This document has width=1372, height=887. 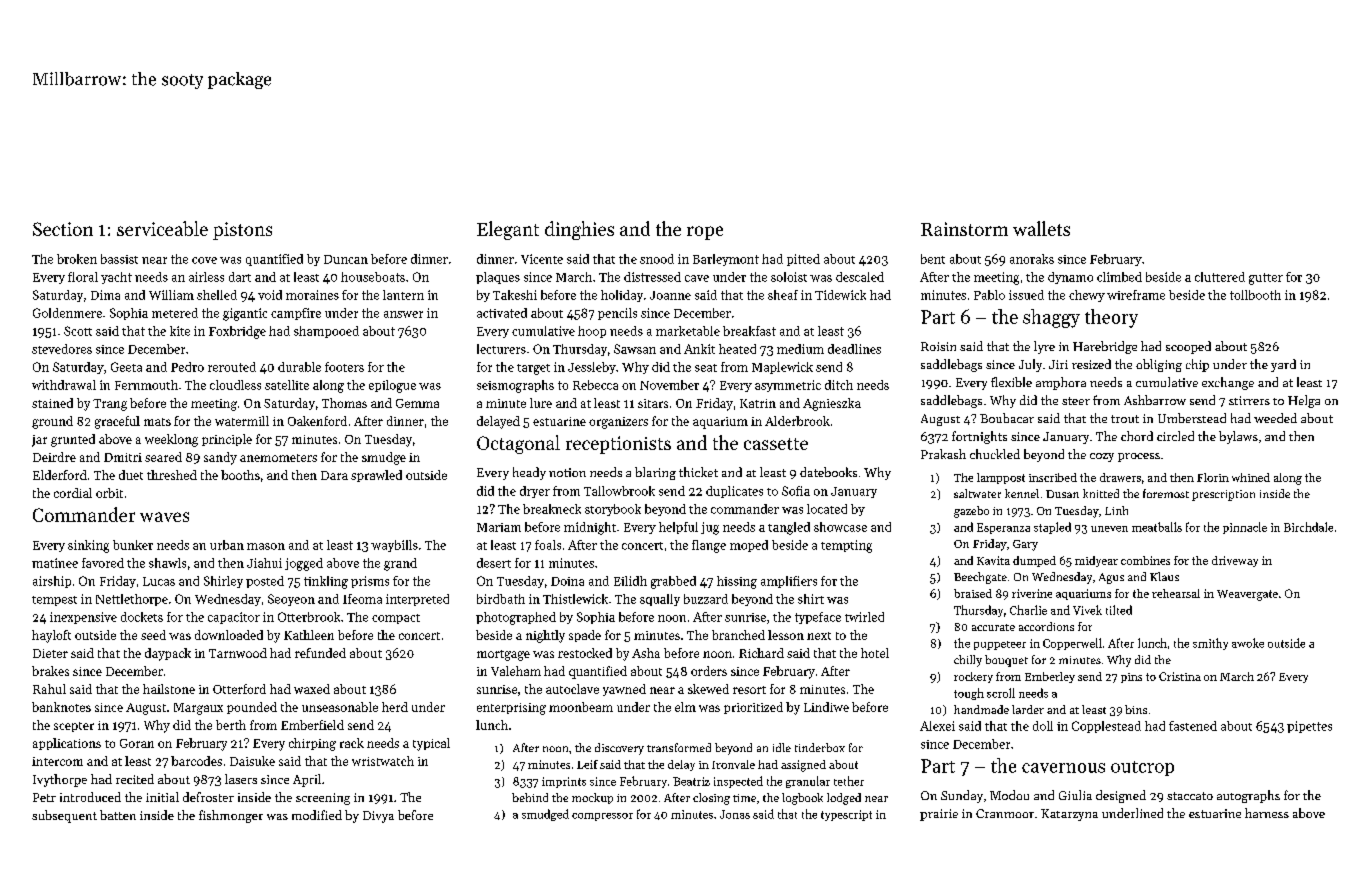 I want to click on harness, so click(x=1267, y=813).
